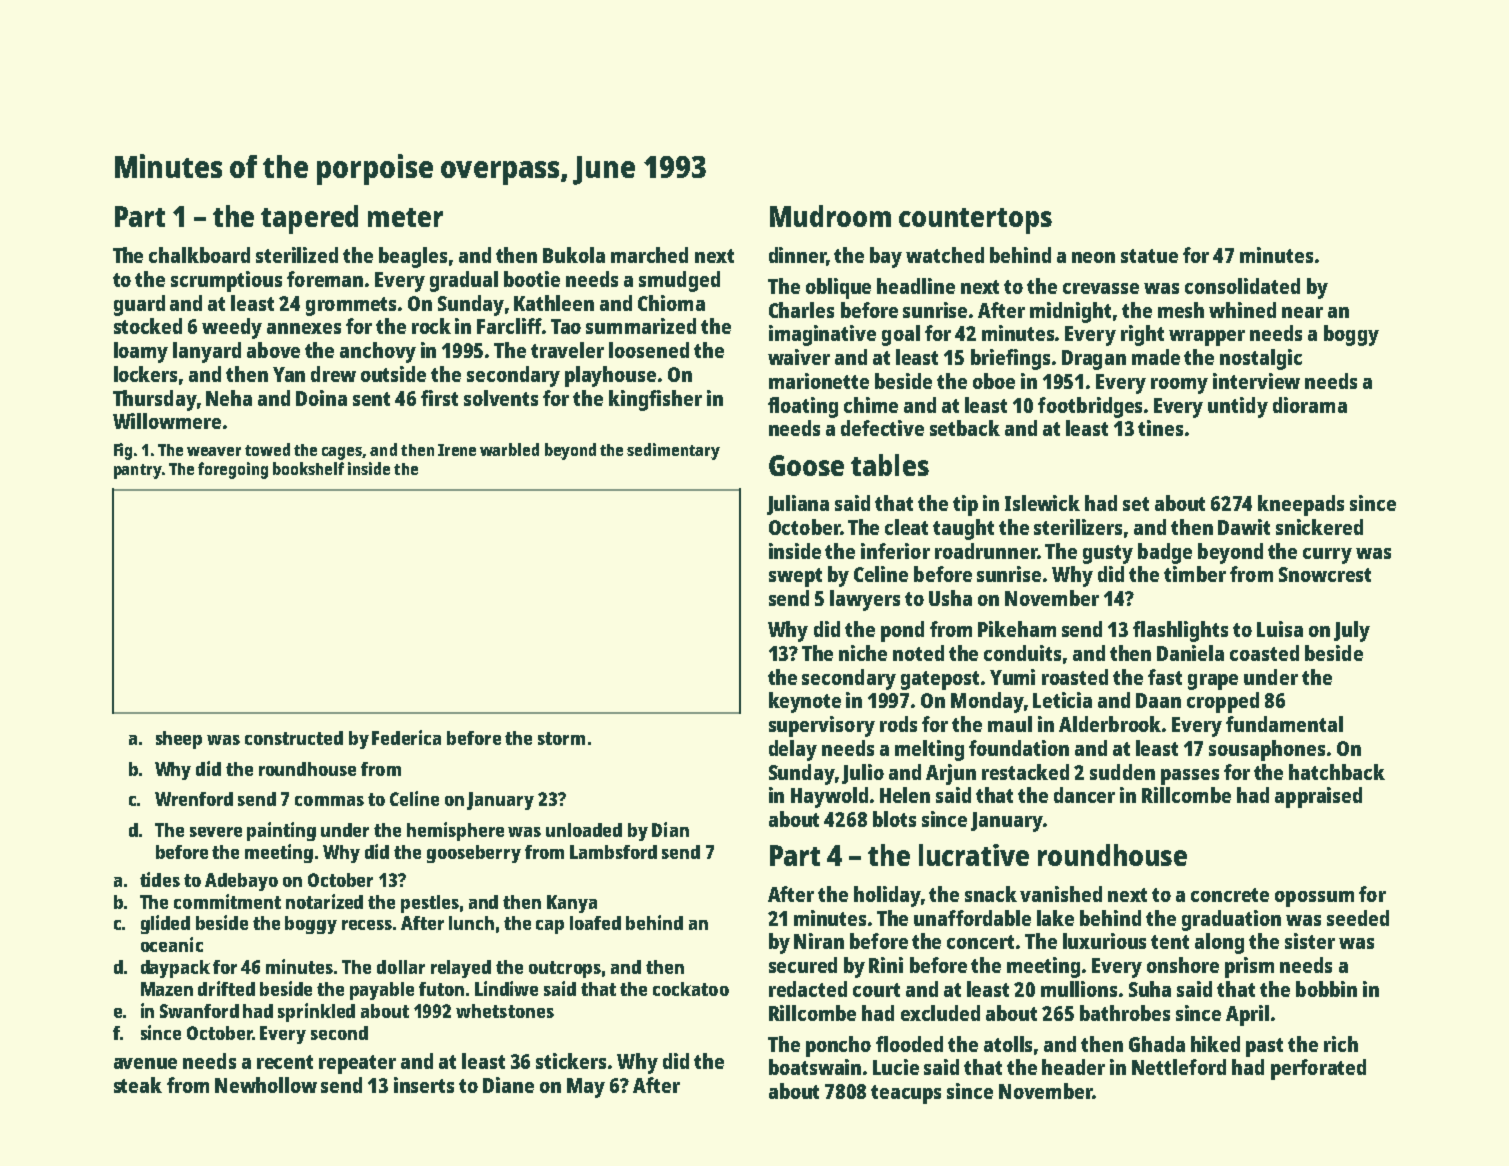 Image resolution: width=1509 pixels, height=1166 pixels. Describe the element at coordinates (838, 1046) in the screenshot. I see `poncho` at that location.
